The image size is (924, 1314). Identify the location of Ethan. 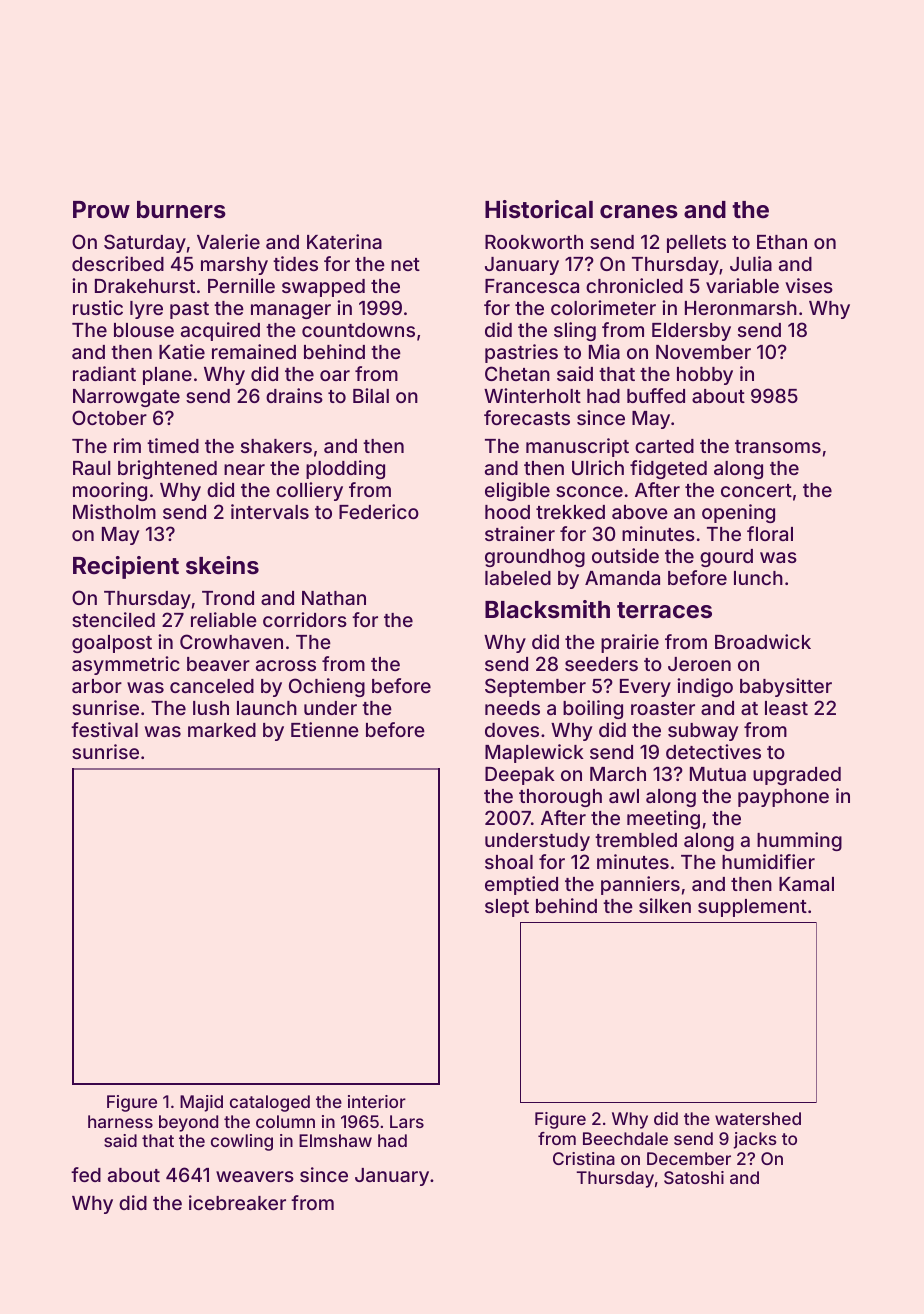
(782, 242).
